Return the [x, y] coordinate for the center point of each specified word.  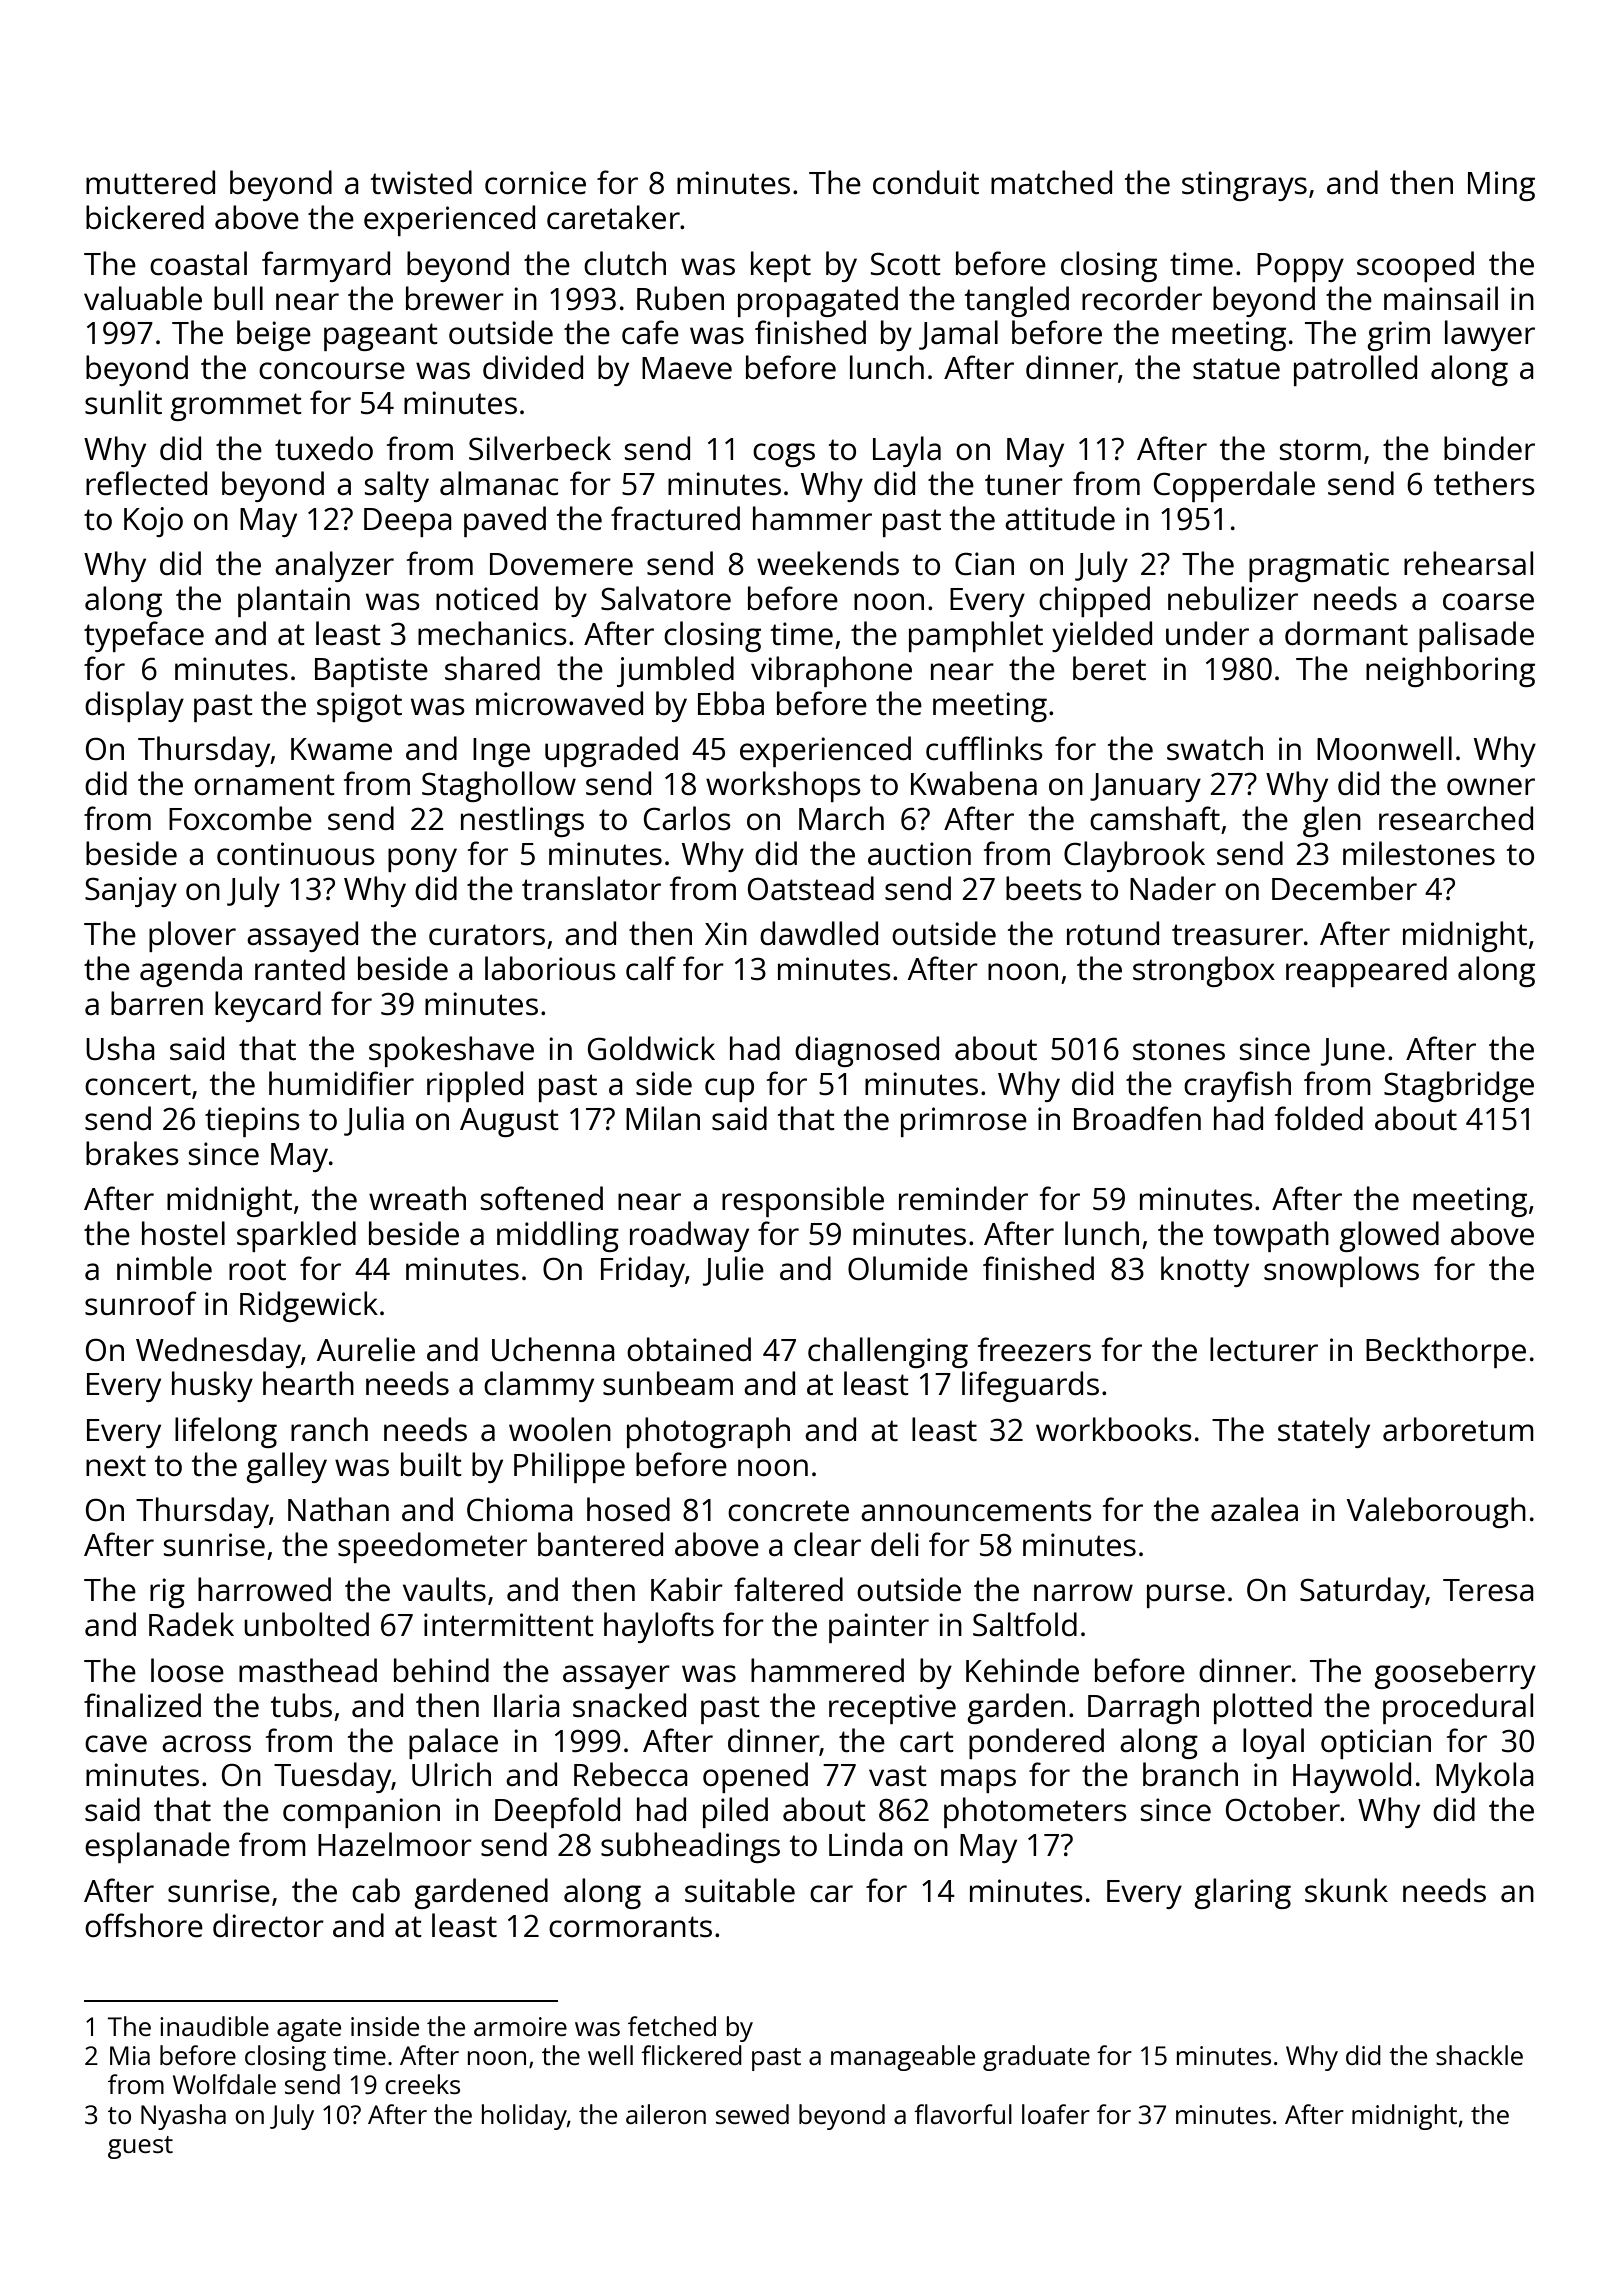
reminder [963, 1198]
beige [274, 335]
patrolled [1355, 370]
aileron [666, 2114]
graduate [1036, 2058]
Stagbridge [1459, 1086]
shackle [1479, 2055]
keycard [268, 1006]
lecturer [1264, 1349]
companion [361, 1813]
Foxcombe [240, 818]
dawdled [819, 933]
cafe [650, 332]
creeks [422, 2084]
